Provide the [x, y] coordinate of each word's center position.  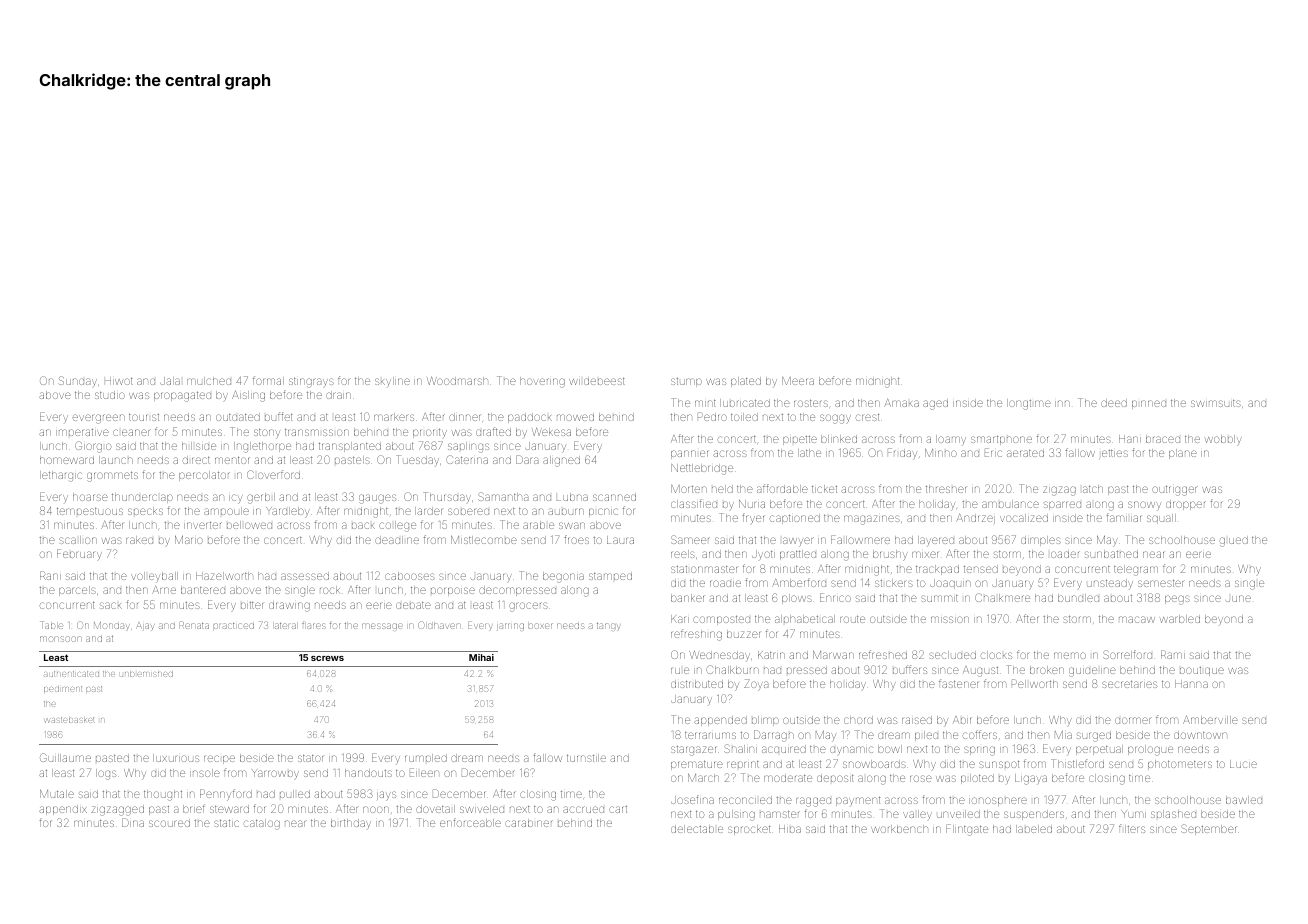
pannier [689, 454]
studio [110, 395]
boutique [1202, 671]
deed [1114, 403]
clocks [996, 655]
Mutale [57, 794]
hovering [542, 382]
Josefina [692, 799]
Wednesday [719, 655]
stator [310, 758]
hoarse [90, 497]
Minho [941, 453]
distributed [697, 684]
